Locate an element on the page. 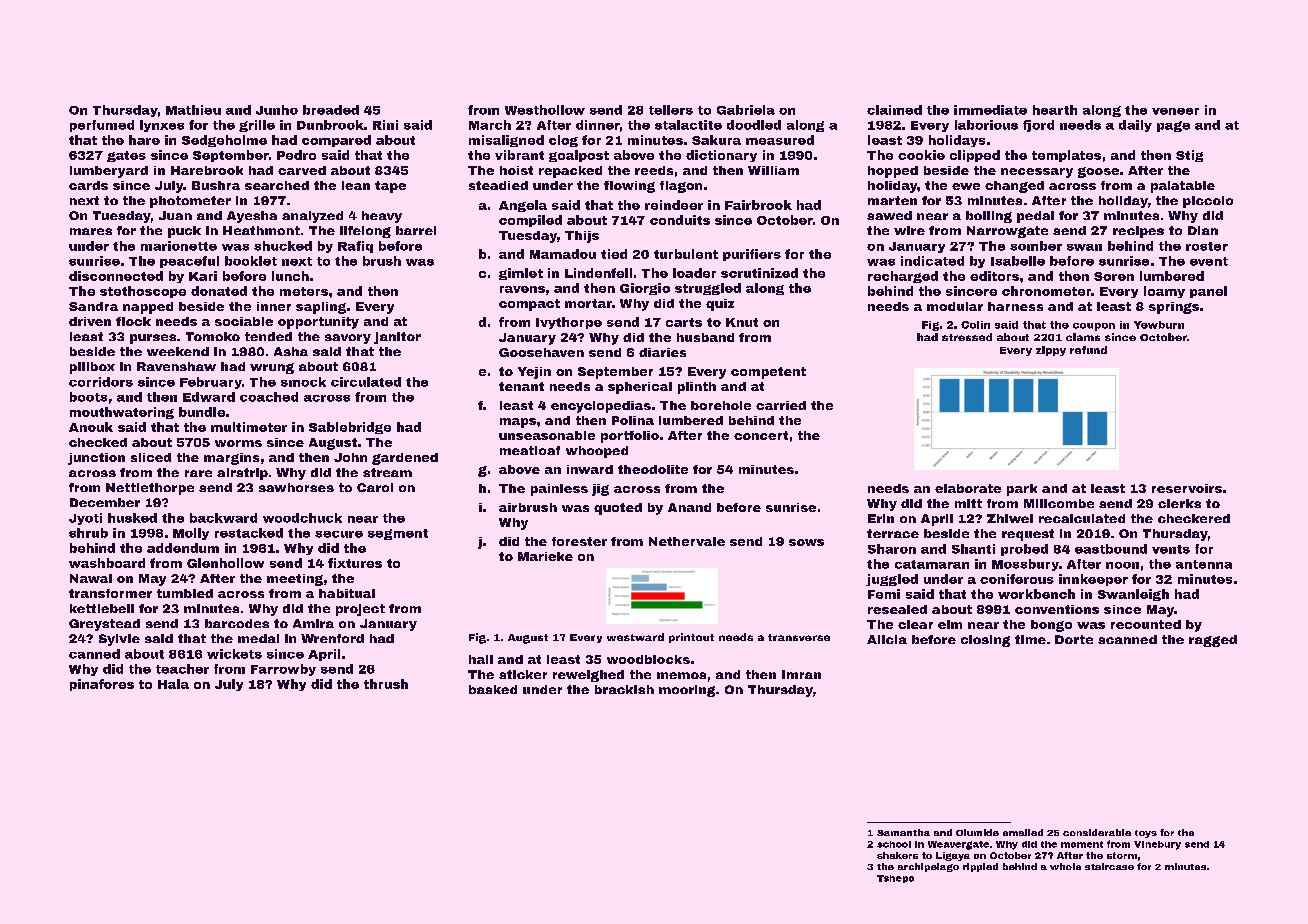 This document has width=1308, height=924. gimlet is located at coordinates (521, 274).
